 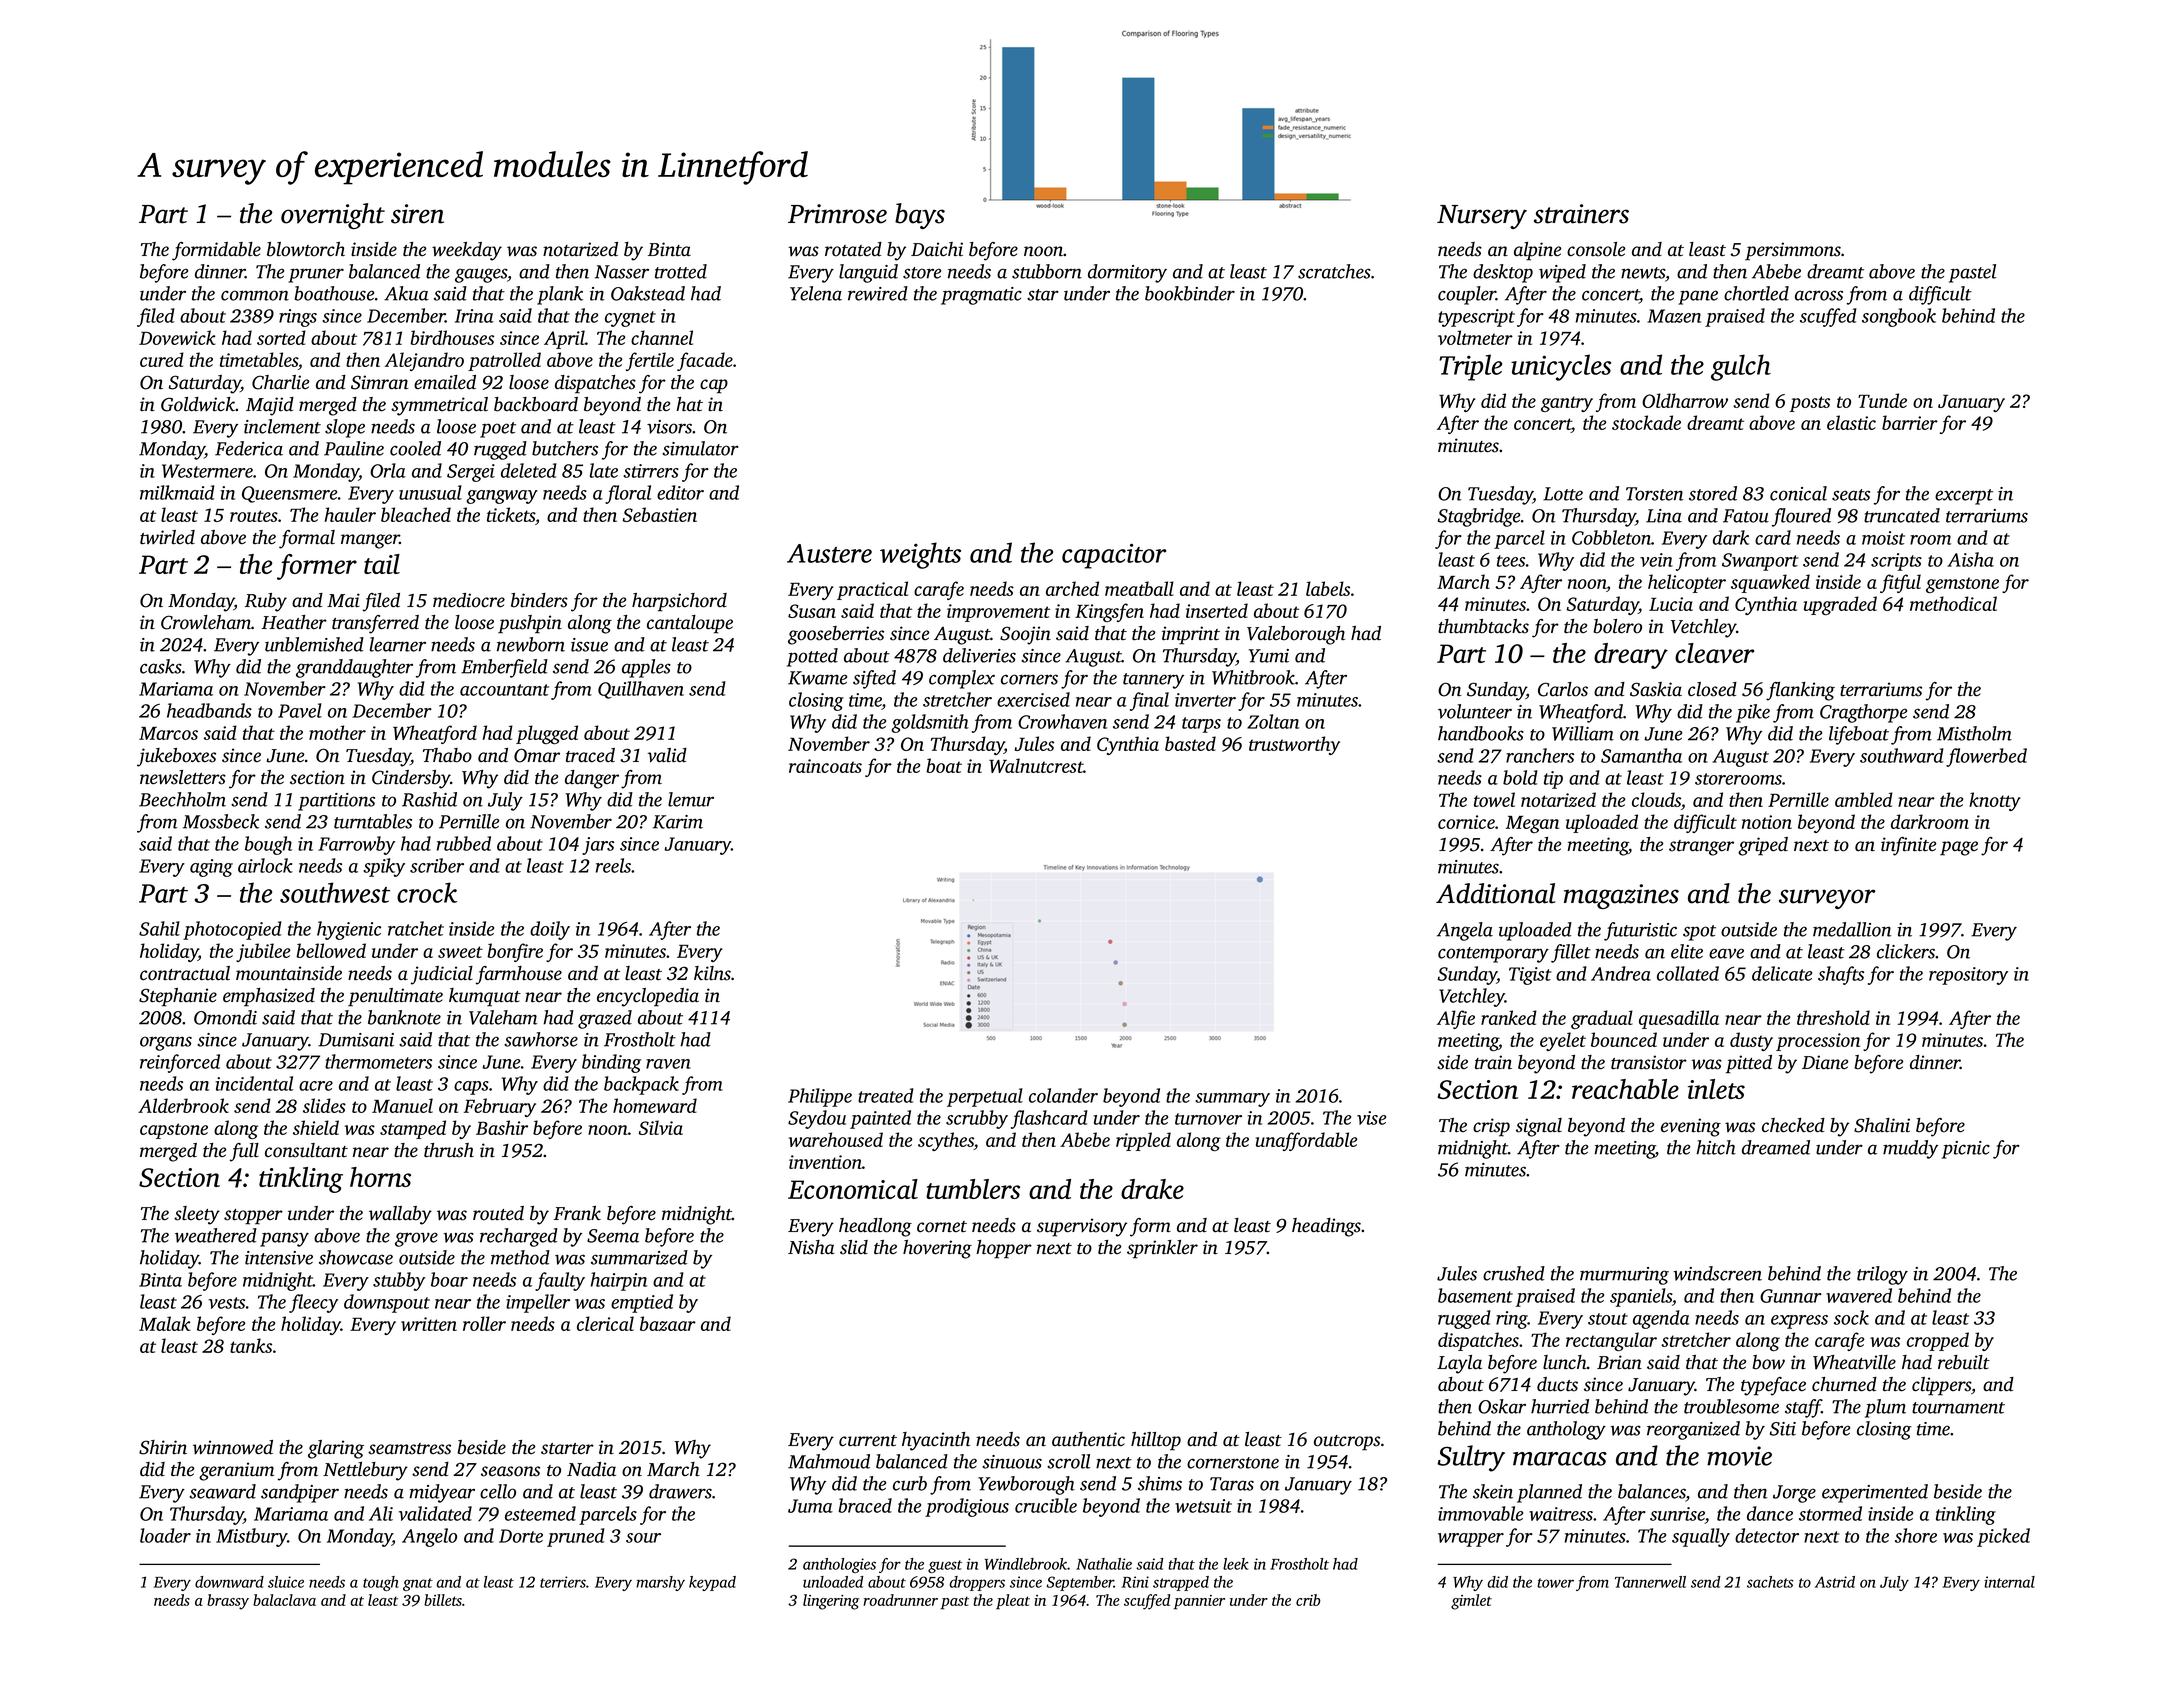 I want to click on routed, so click(x=498, y=1213).
